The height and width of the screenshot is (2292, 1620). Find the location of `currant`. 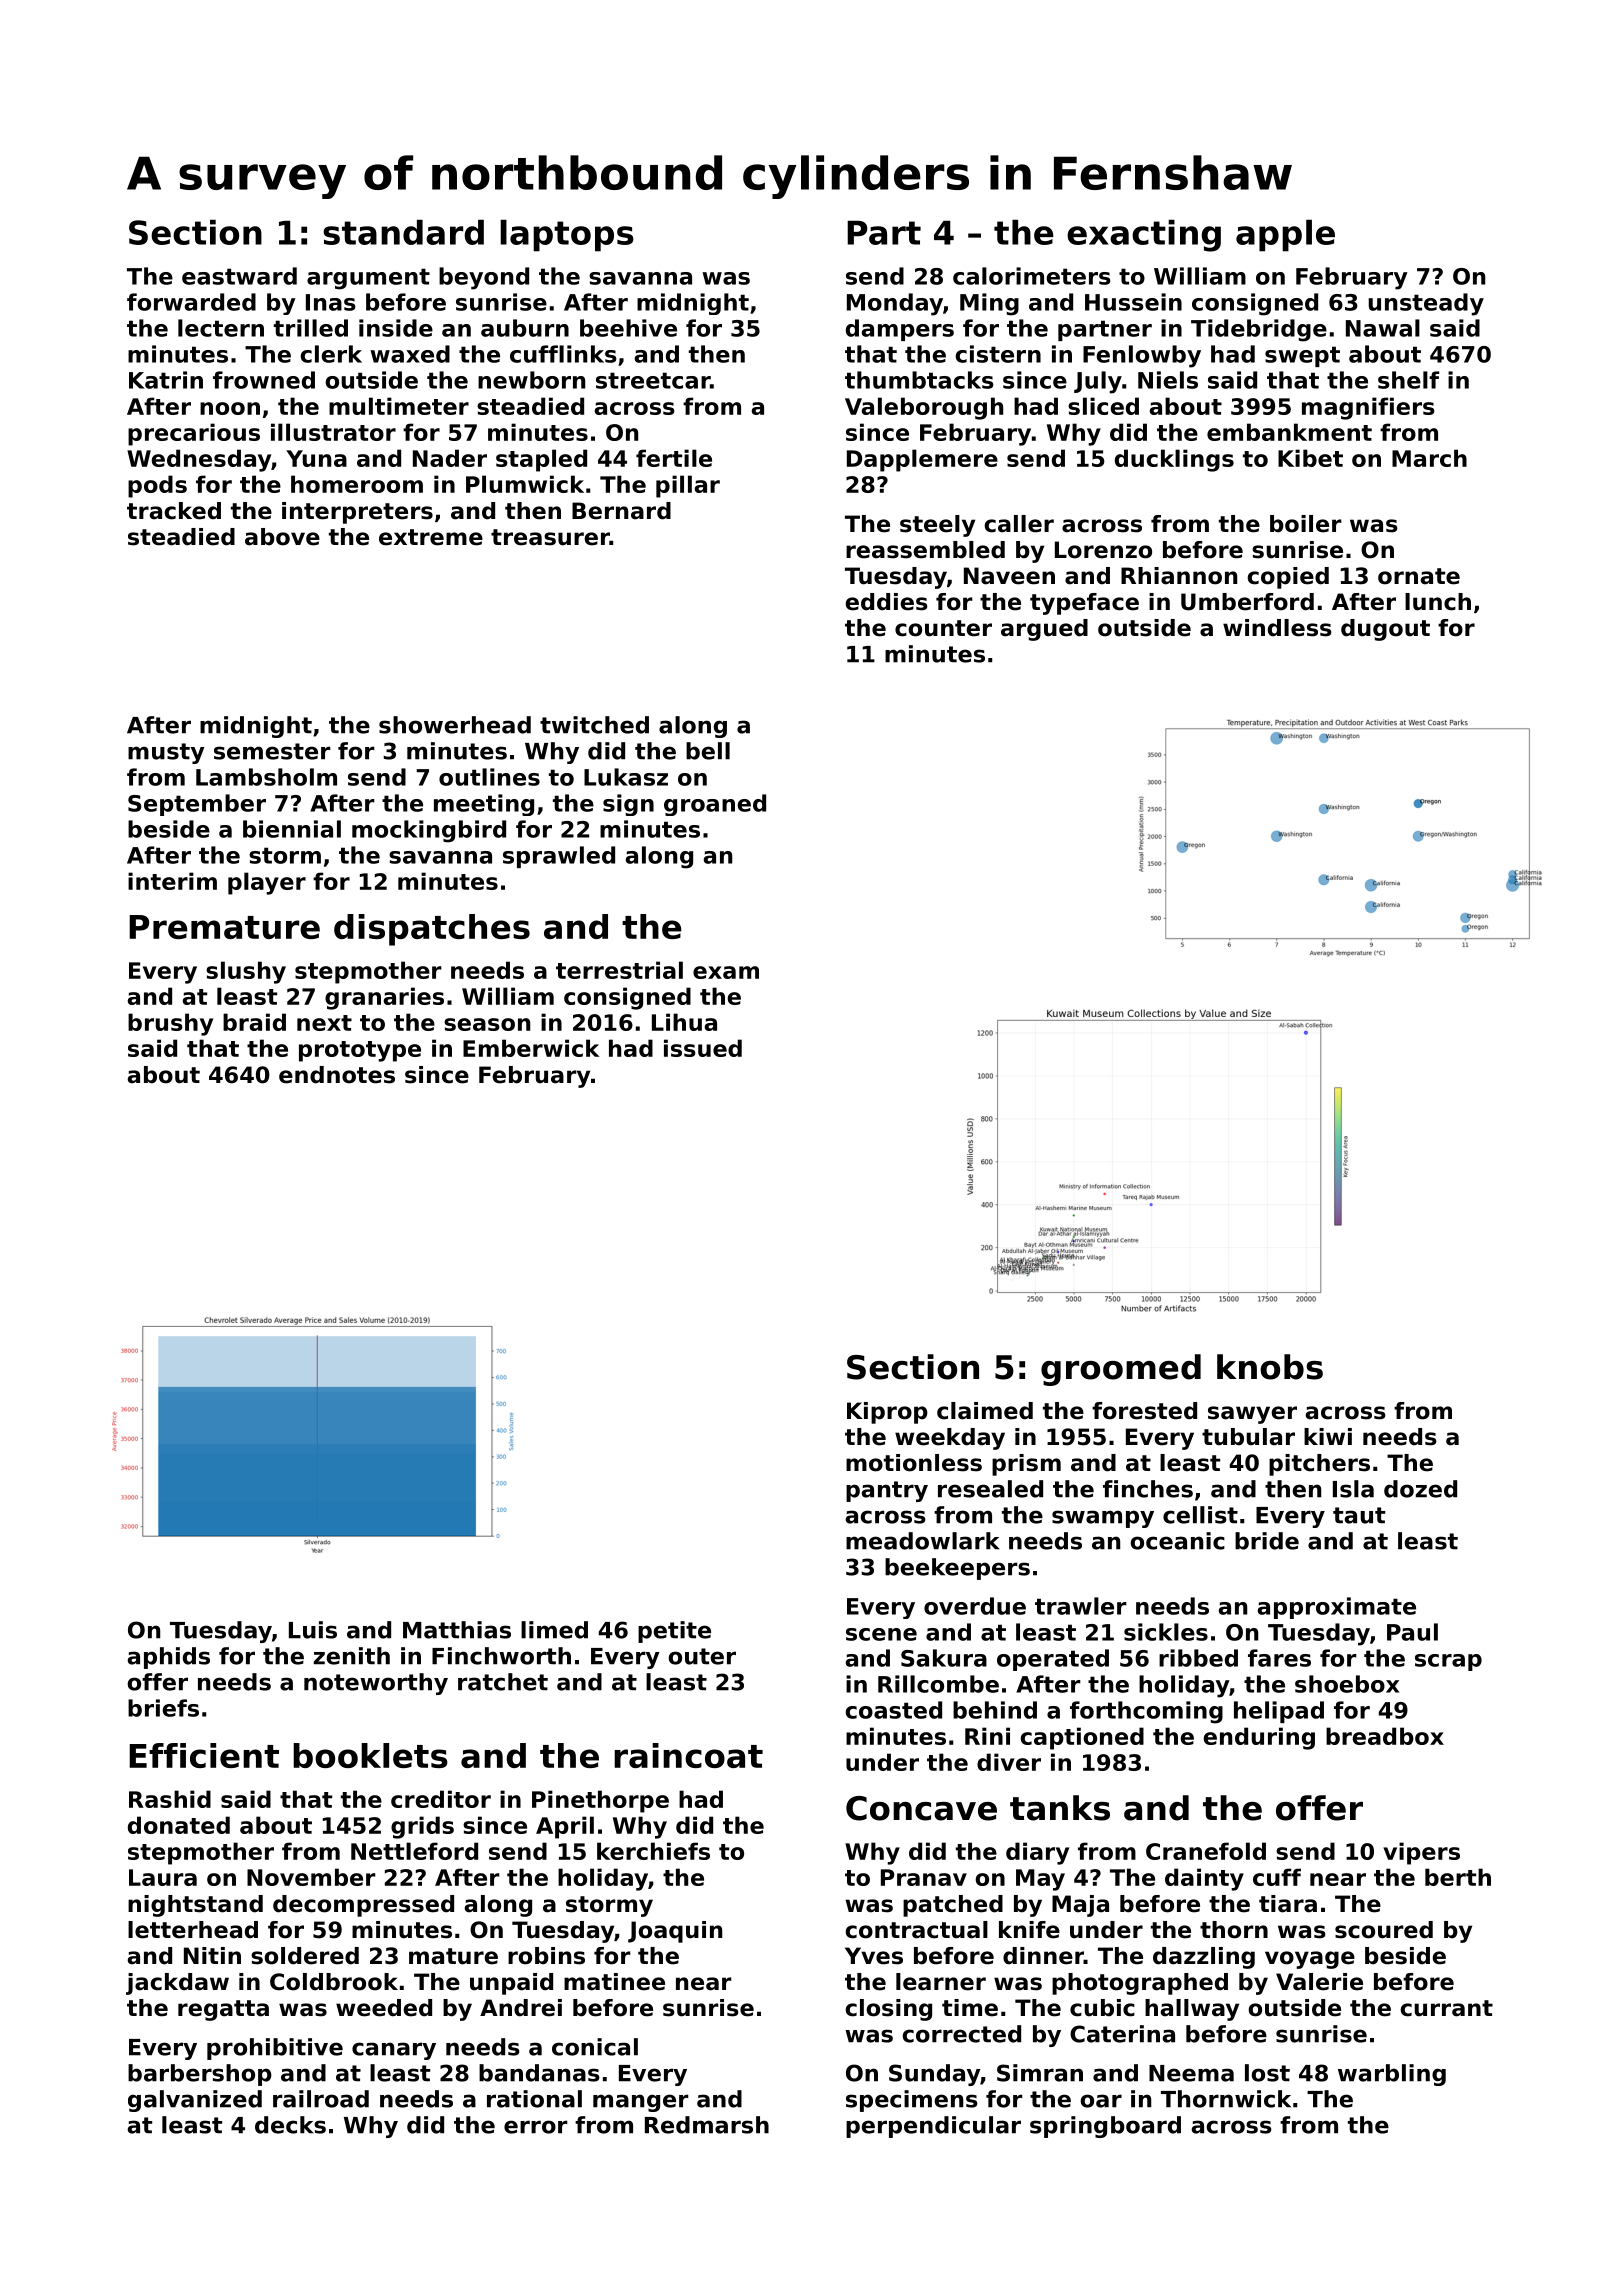

currant is located at coordinates (1446, 2008).
